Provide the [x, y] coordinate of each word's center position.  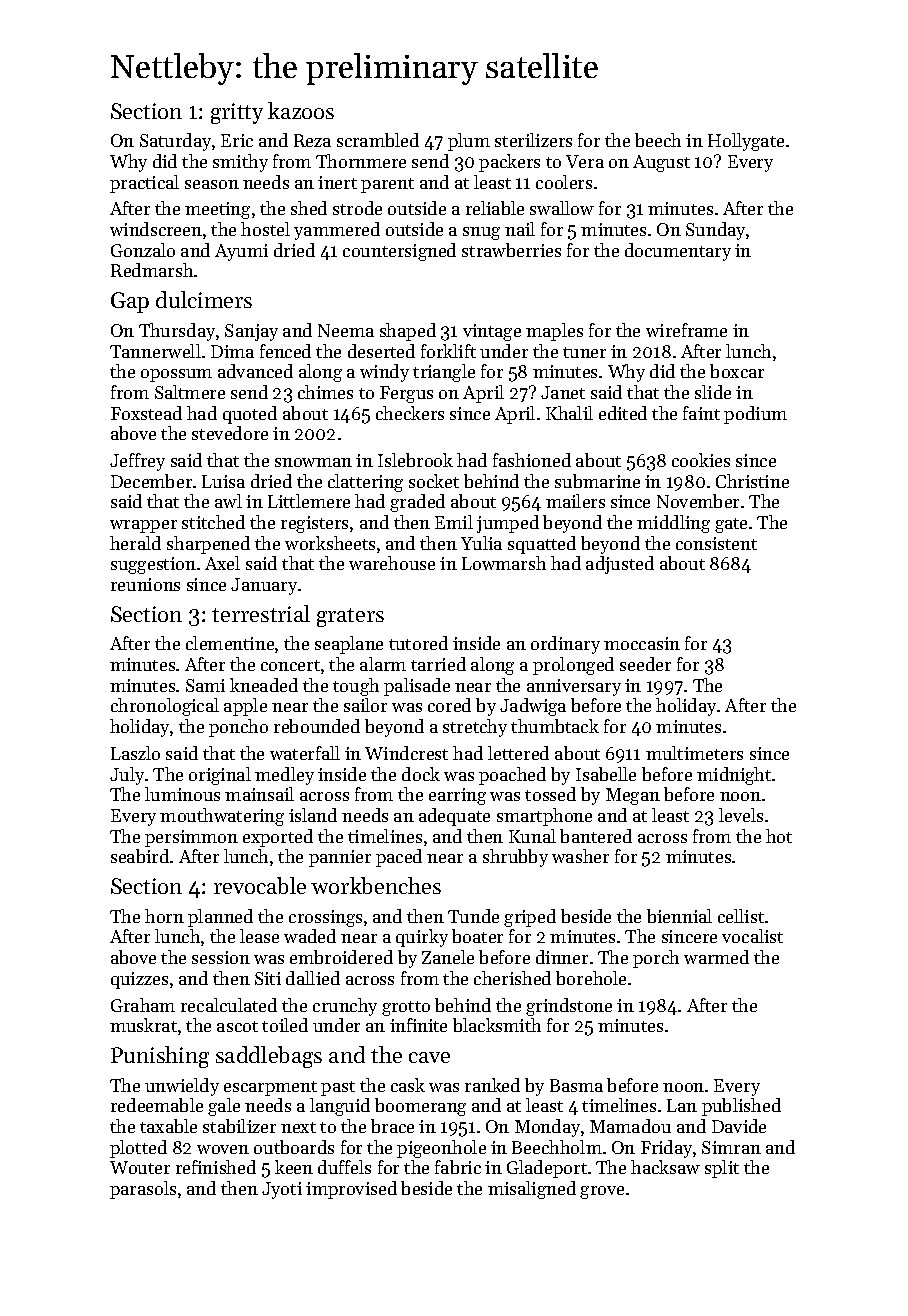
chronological [165, 707]
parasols [143, 1190]
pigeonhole [441, 1149]
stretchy [475, 728]
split [722, 1169]
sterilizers [533, 140]
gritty [237, 113]
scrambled [378, 140]
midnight [734, 776]
